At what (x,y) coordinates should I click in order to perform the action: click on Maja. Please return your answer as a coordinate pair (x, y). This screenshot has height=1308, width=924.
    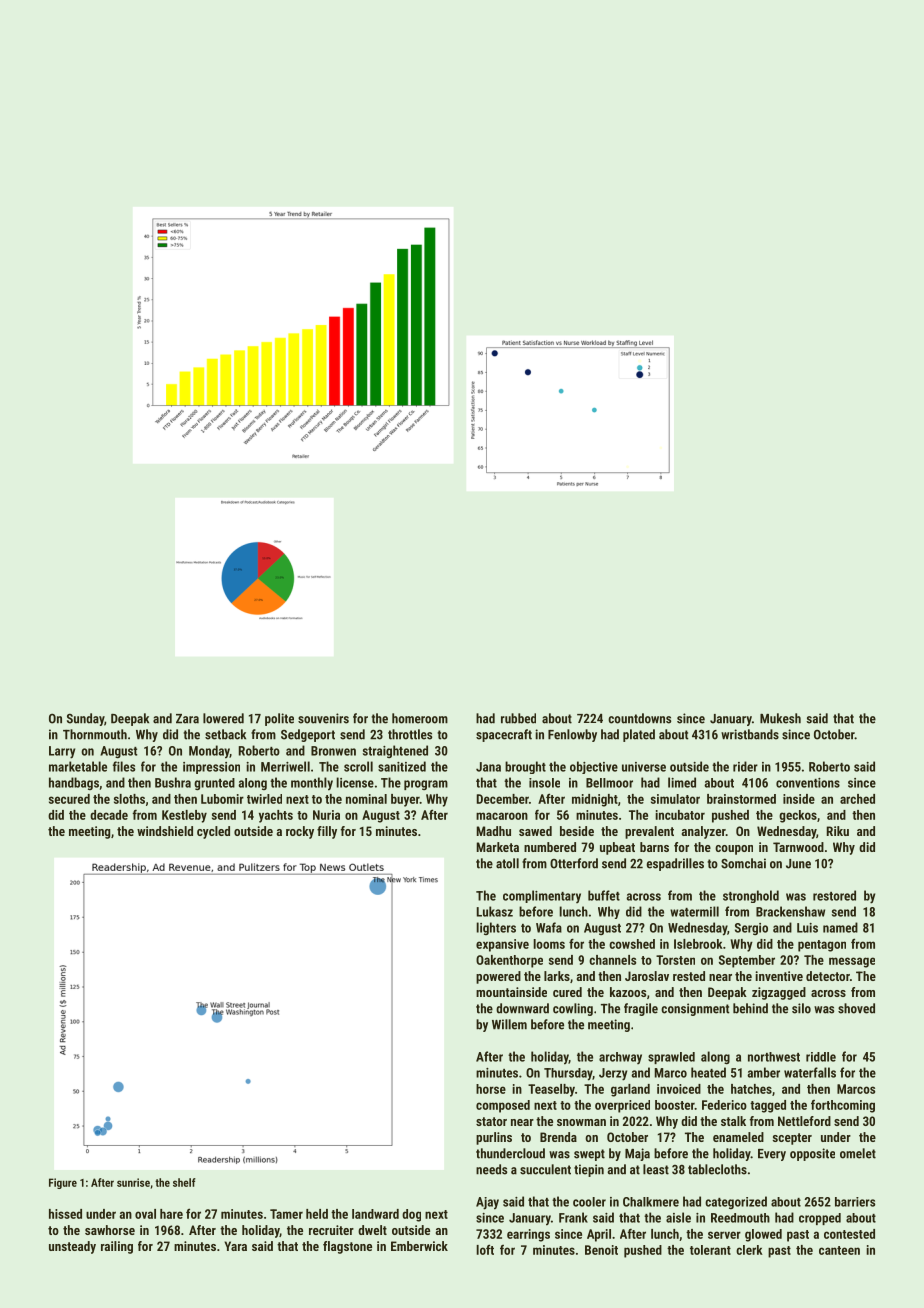
    Looking at the image, I should click on (637, 1154).
